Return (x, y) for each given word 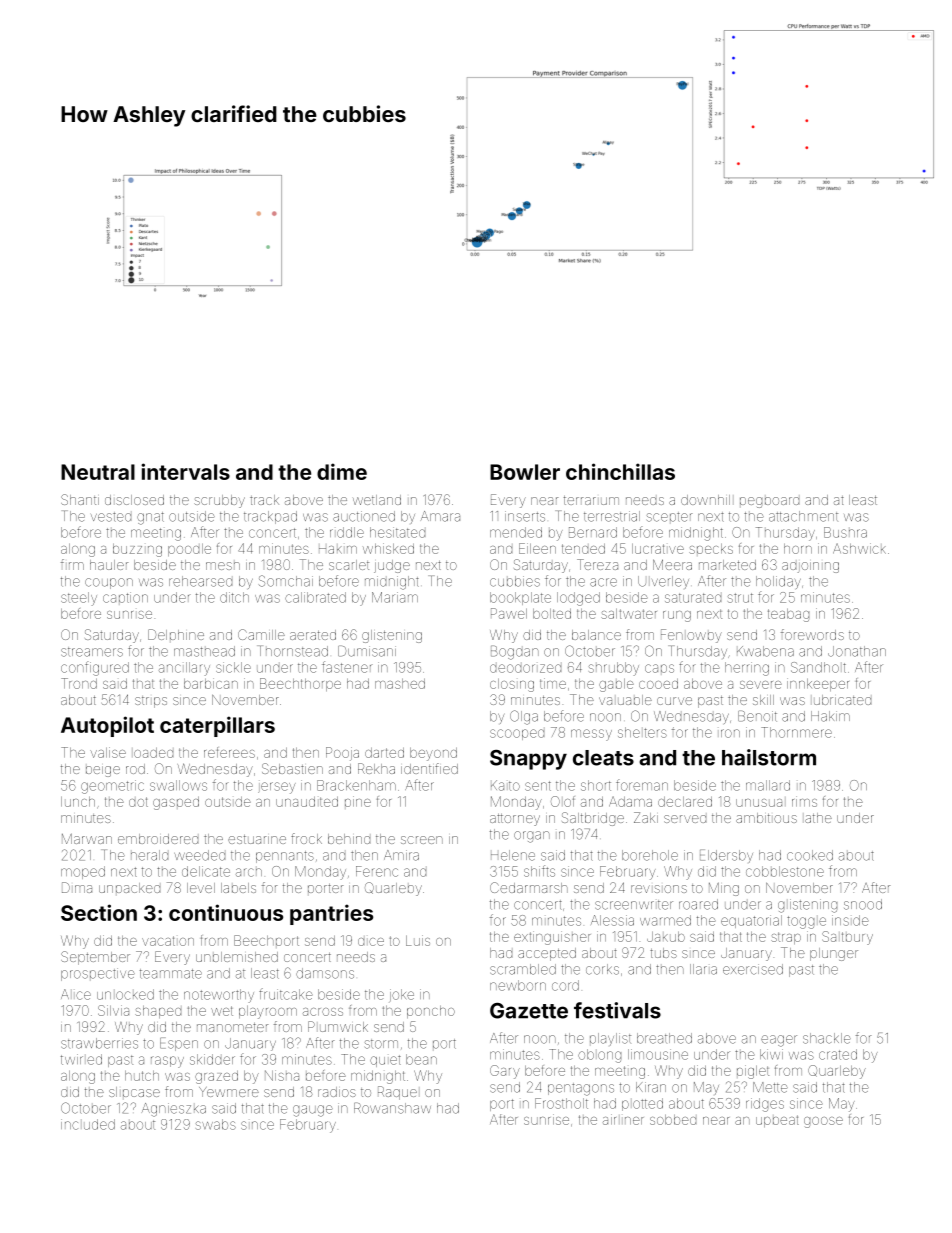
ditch (234, 597)
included (88, 1124)
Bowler (525, 472)
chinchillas (620, 471)
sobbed (673, 1120)
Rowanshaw (392, 1108)
